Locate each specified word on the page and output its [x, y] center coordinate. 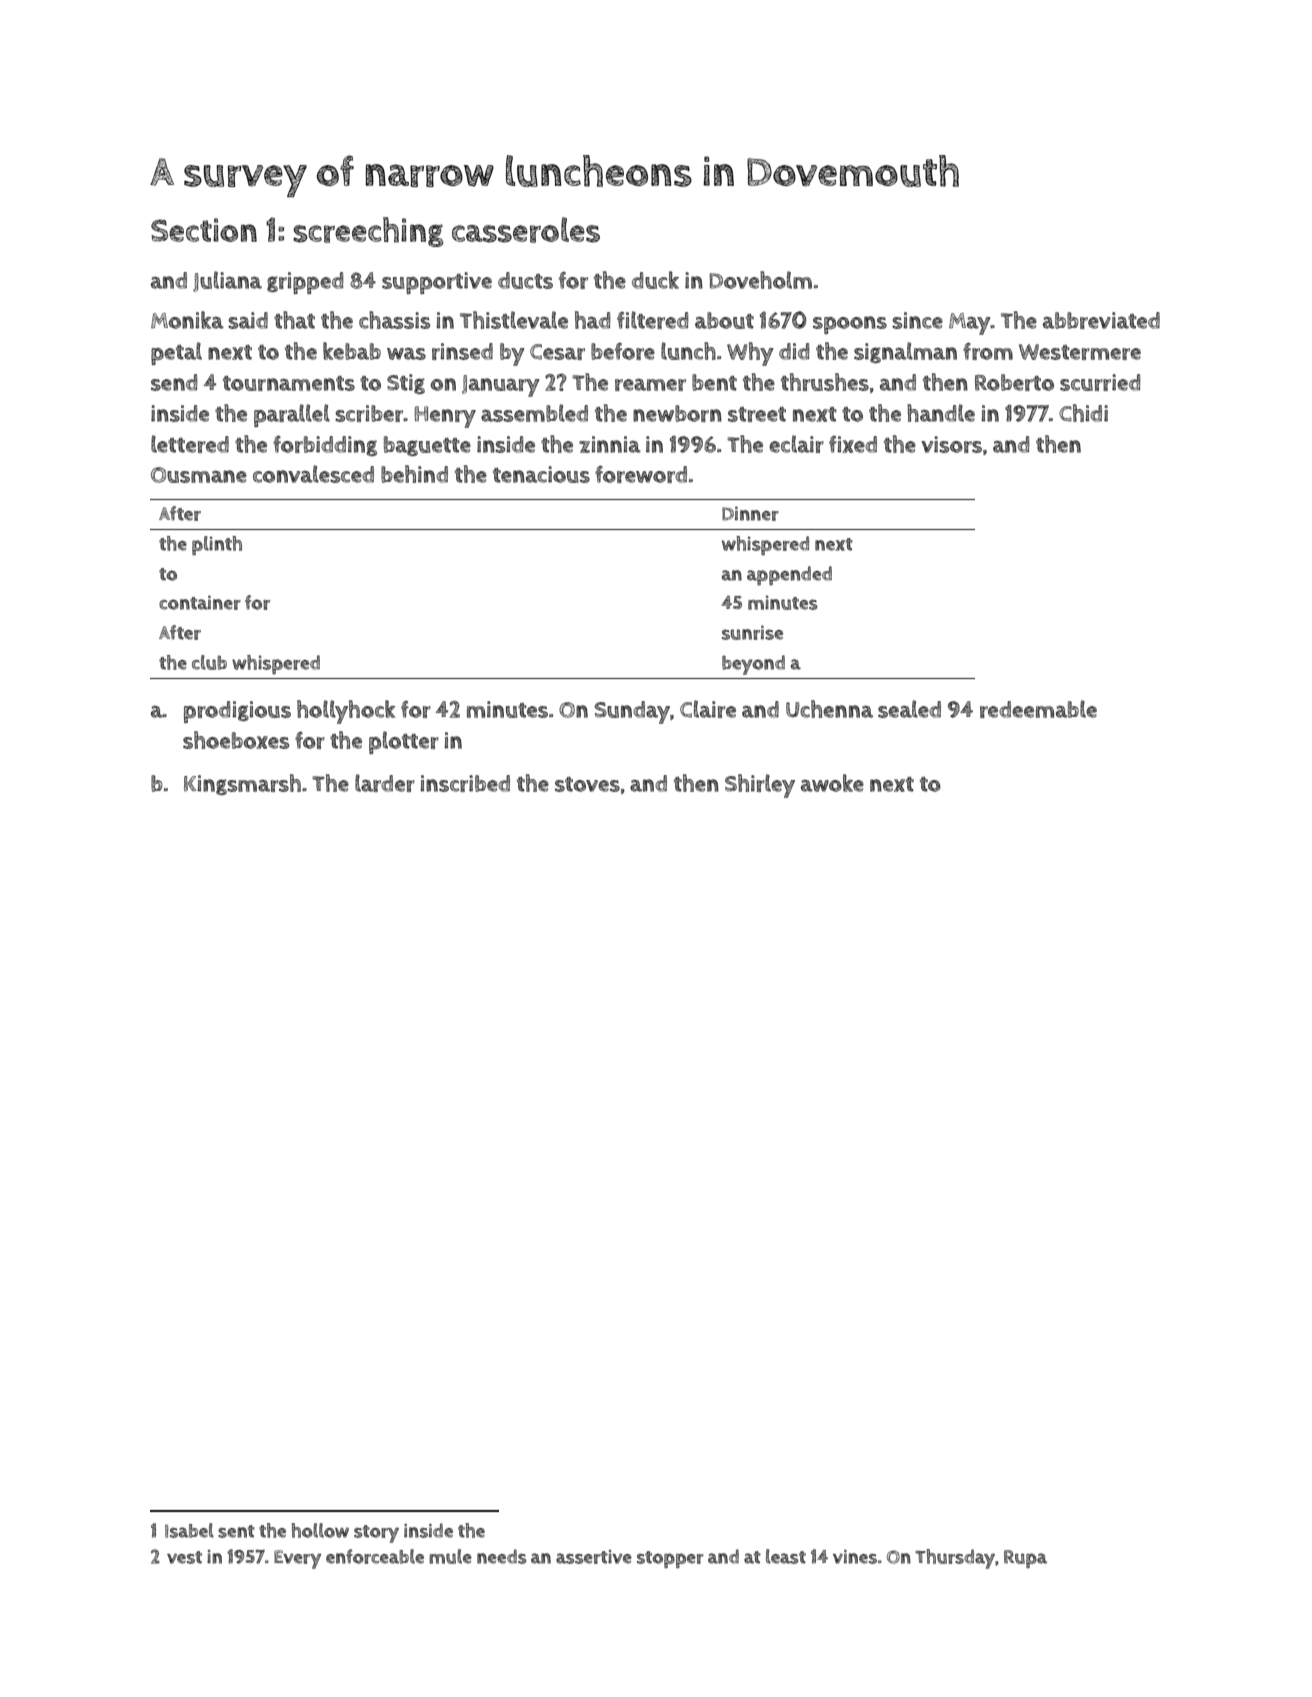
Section [204, 230]
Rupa [1025, 1559]
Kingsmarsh [242, 784]
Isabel [189, 1530]
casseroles [526, 230]
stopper [670, 1559]
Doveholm [760, 280]
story [376, 1534]
